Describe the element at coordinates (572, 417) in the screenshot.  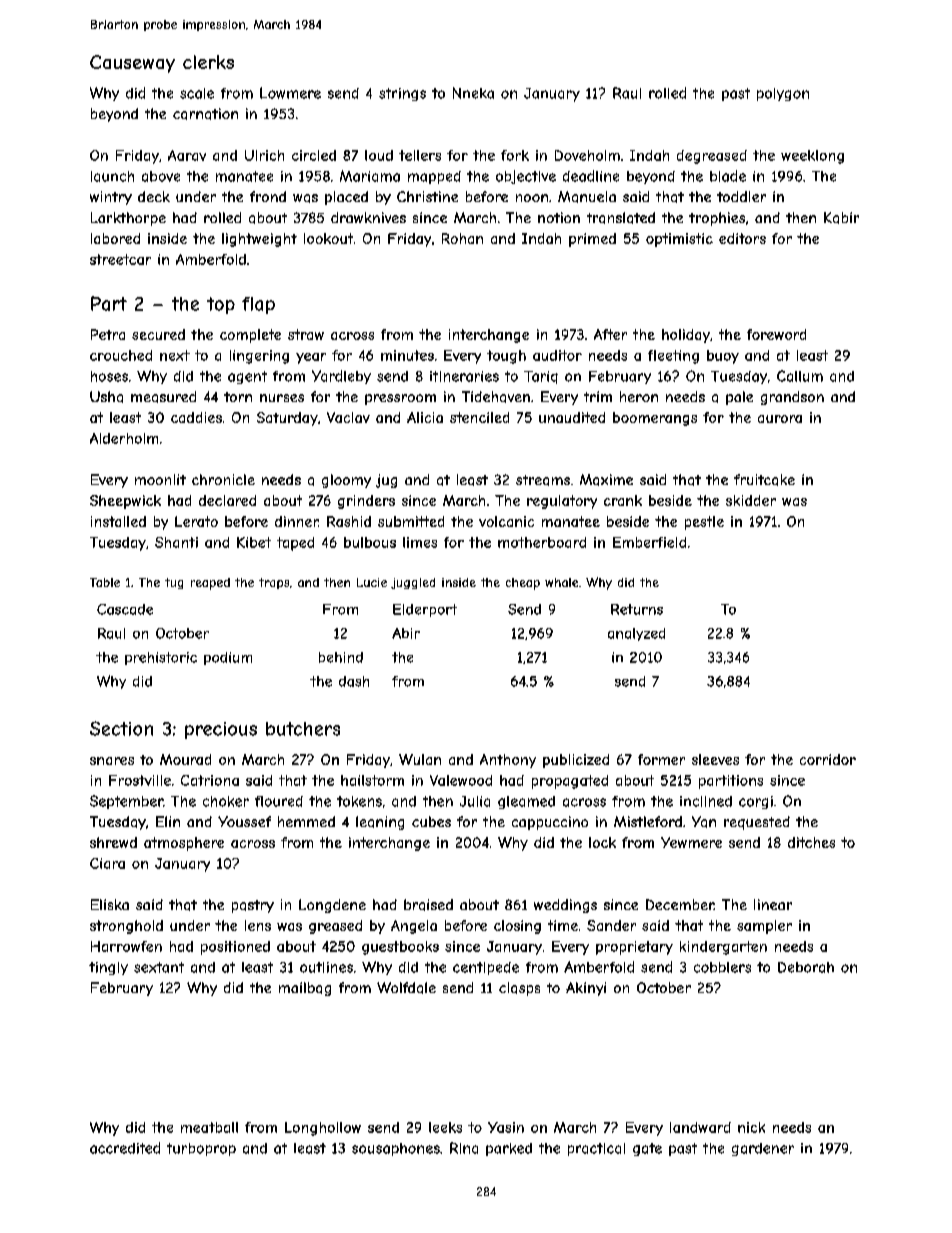
I see `unaudited` at that location.
